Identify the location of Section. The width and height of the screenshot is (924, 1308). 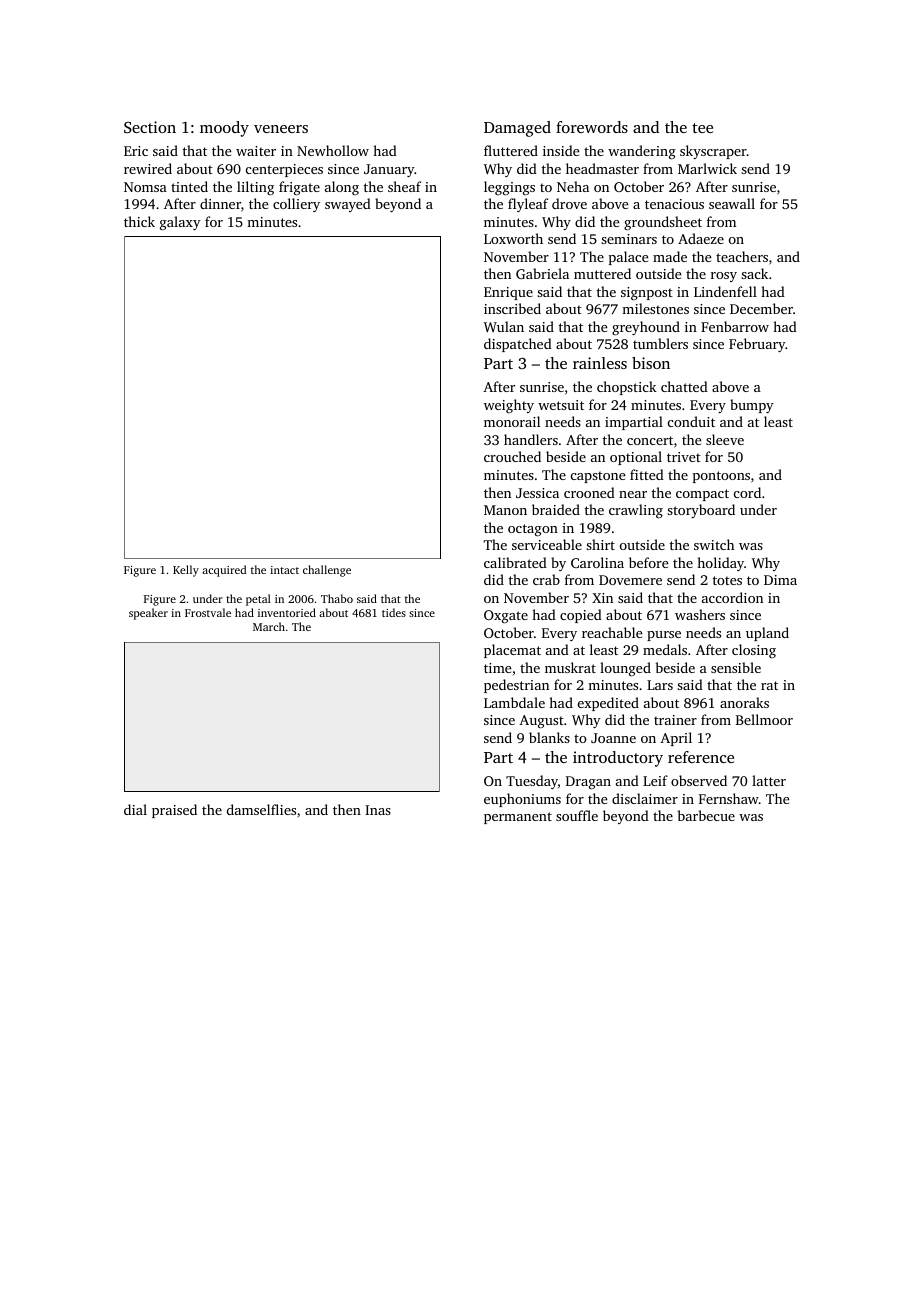
(150, 127).
